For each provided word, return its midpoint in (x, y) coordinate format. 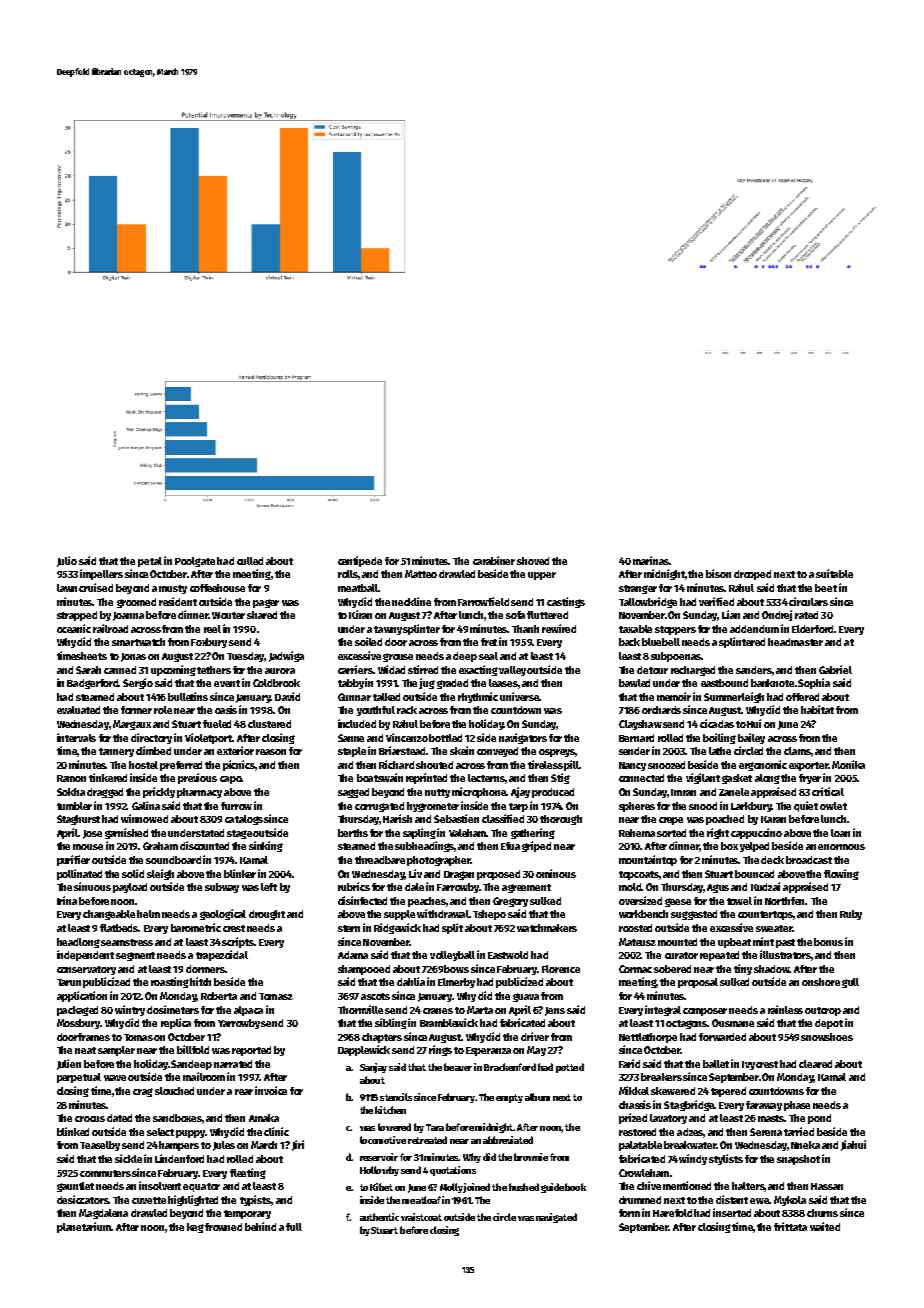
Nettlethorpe (648, 1038)
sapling (419, 833)
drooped (752, 575)
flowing (841, 874)
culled (250, 561)
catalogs (244, 820)
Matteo (421, 574)
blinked (73, 1131)
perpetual (79, 1078)
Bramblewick (449, 1022)
